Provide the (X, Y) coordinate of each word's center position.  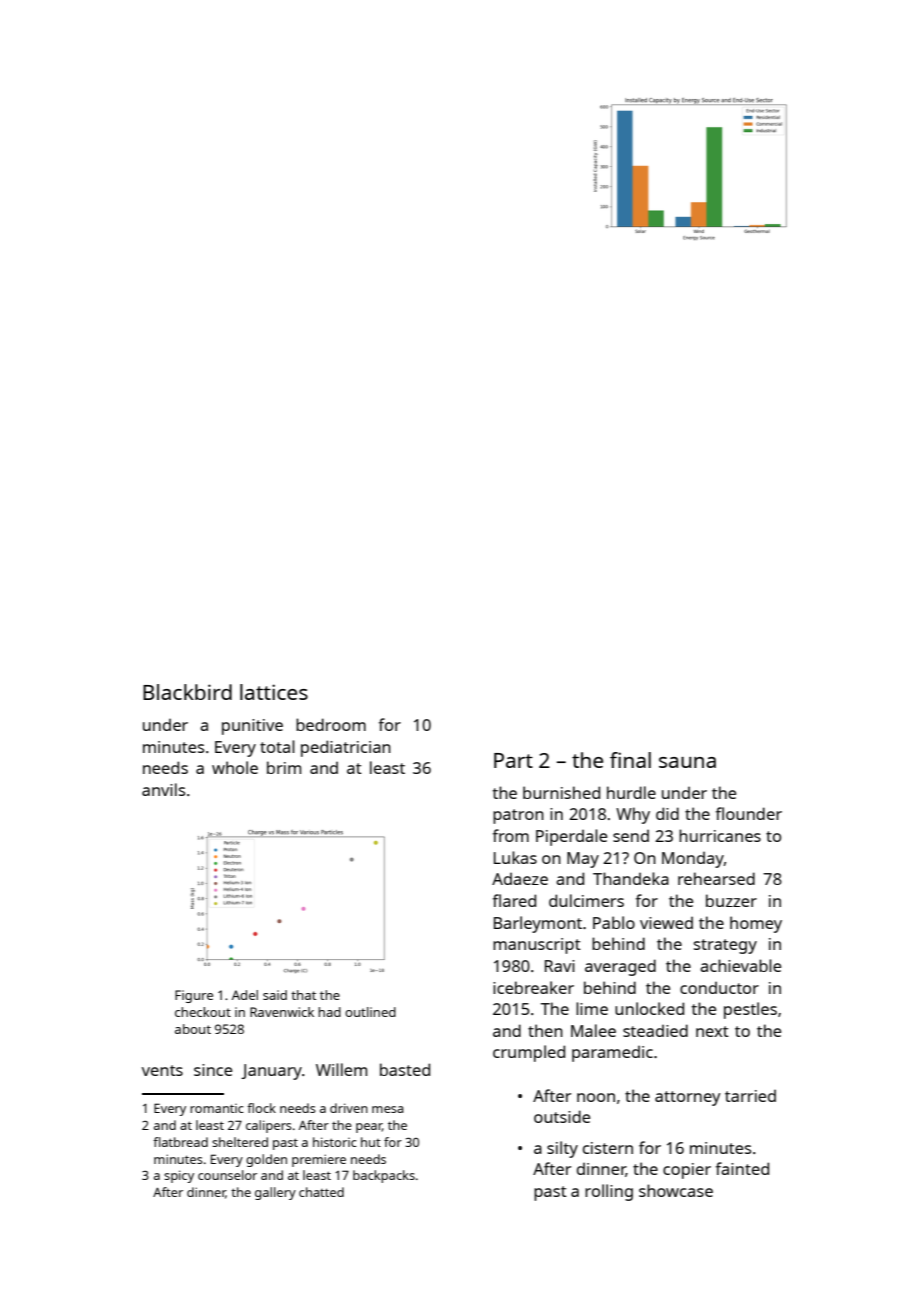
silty (562, 1149)
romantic (217, 1108)
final (630, 760)
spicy (179, 1176)
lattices (274, 692)
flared (514, 900)
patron (518, 816)
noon (596, 1097)
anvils (163, 789)
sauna (687, 762)
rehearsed (716, 878)
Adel (245, 995)
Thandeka (631, 878)
